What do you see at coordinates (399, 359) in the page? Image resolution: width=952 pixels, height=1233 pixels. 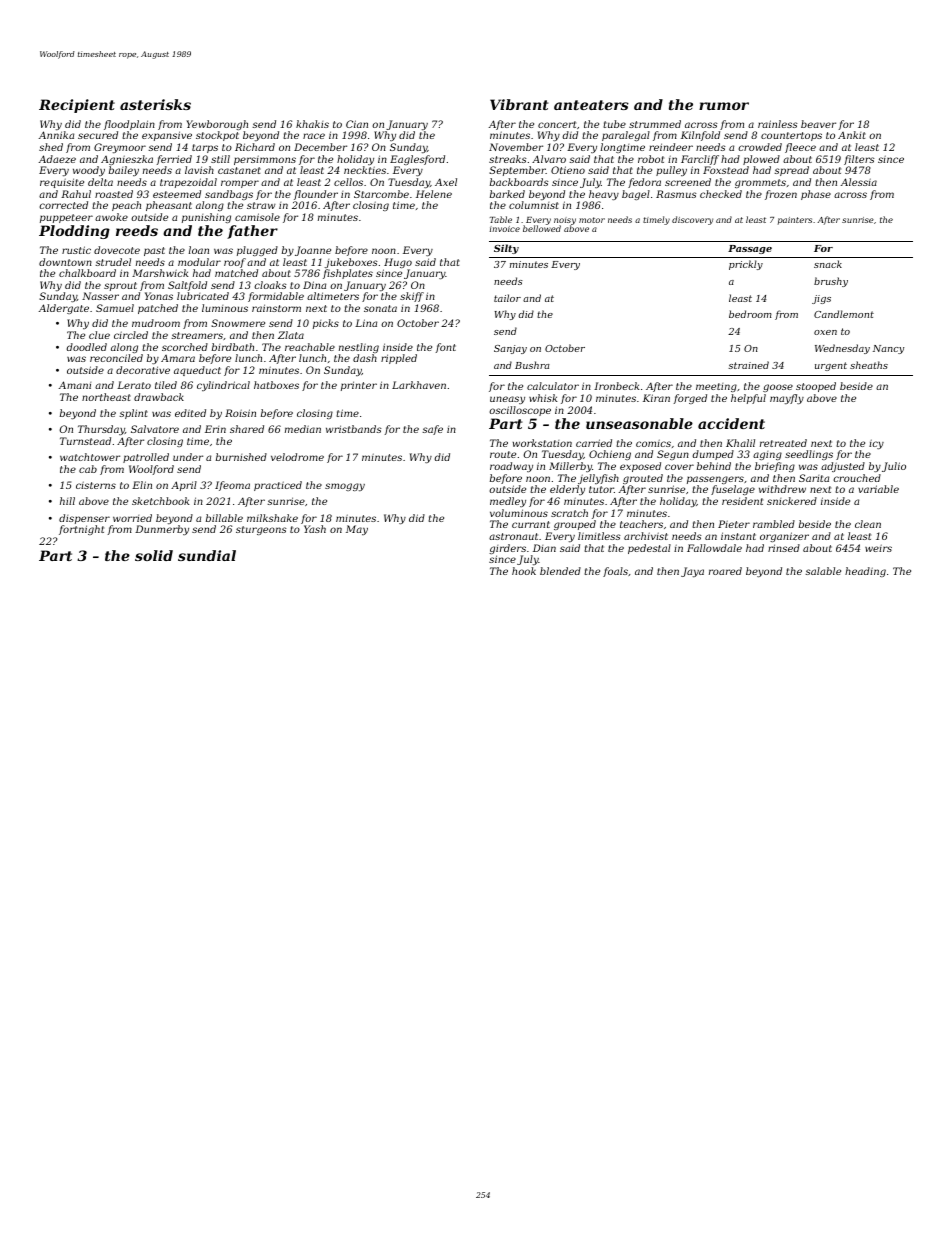 I see `rippled` at bounding box center [399, 359].
